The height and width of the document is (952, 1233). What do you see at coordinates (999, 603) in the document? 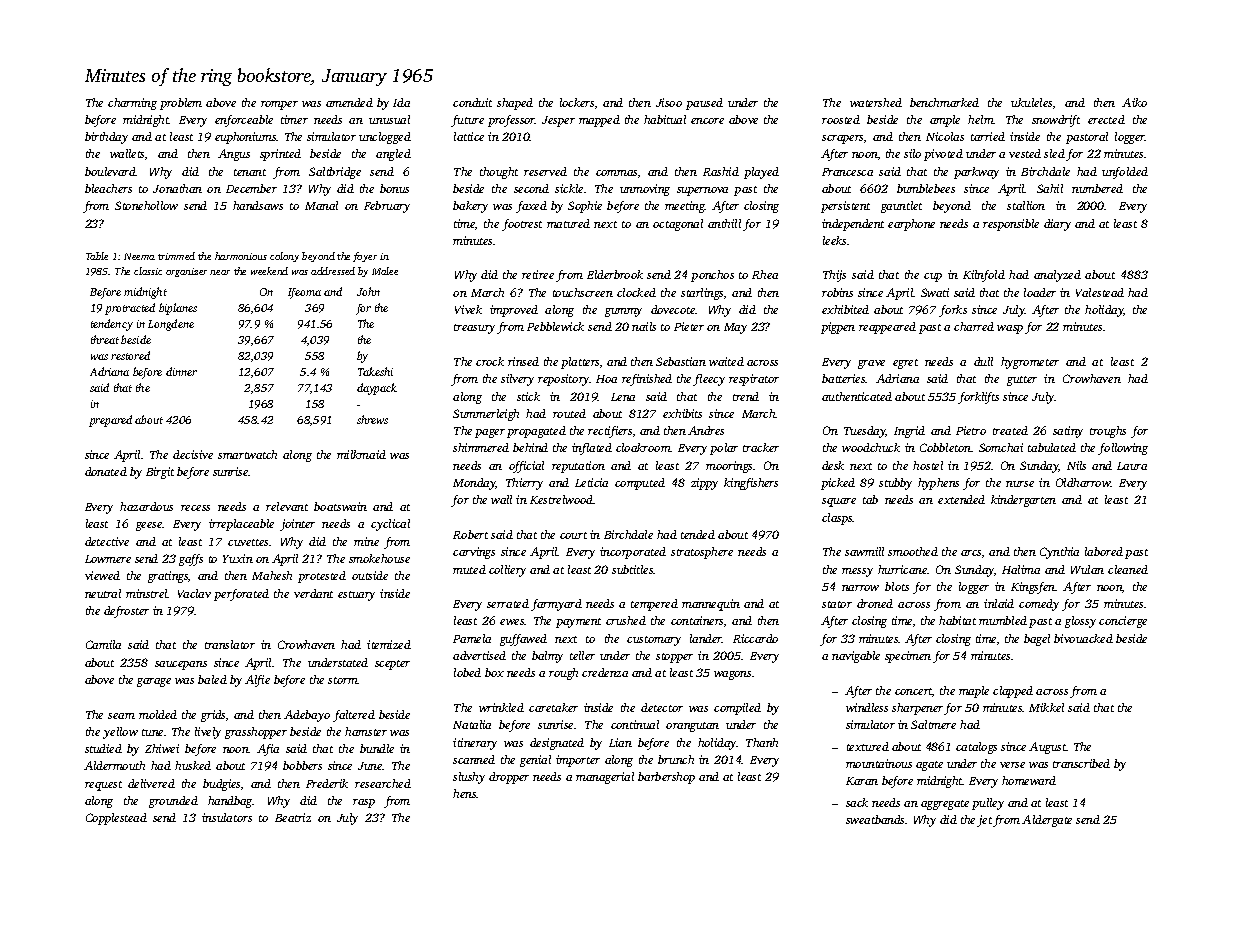
I see `inlaid` at bounding box center [999, 603].
